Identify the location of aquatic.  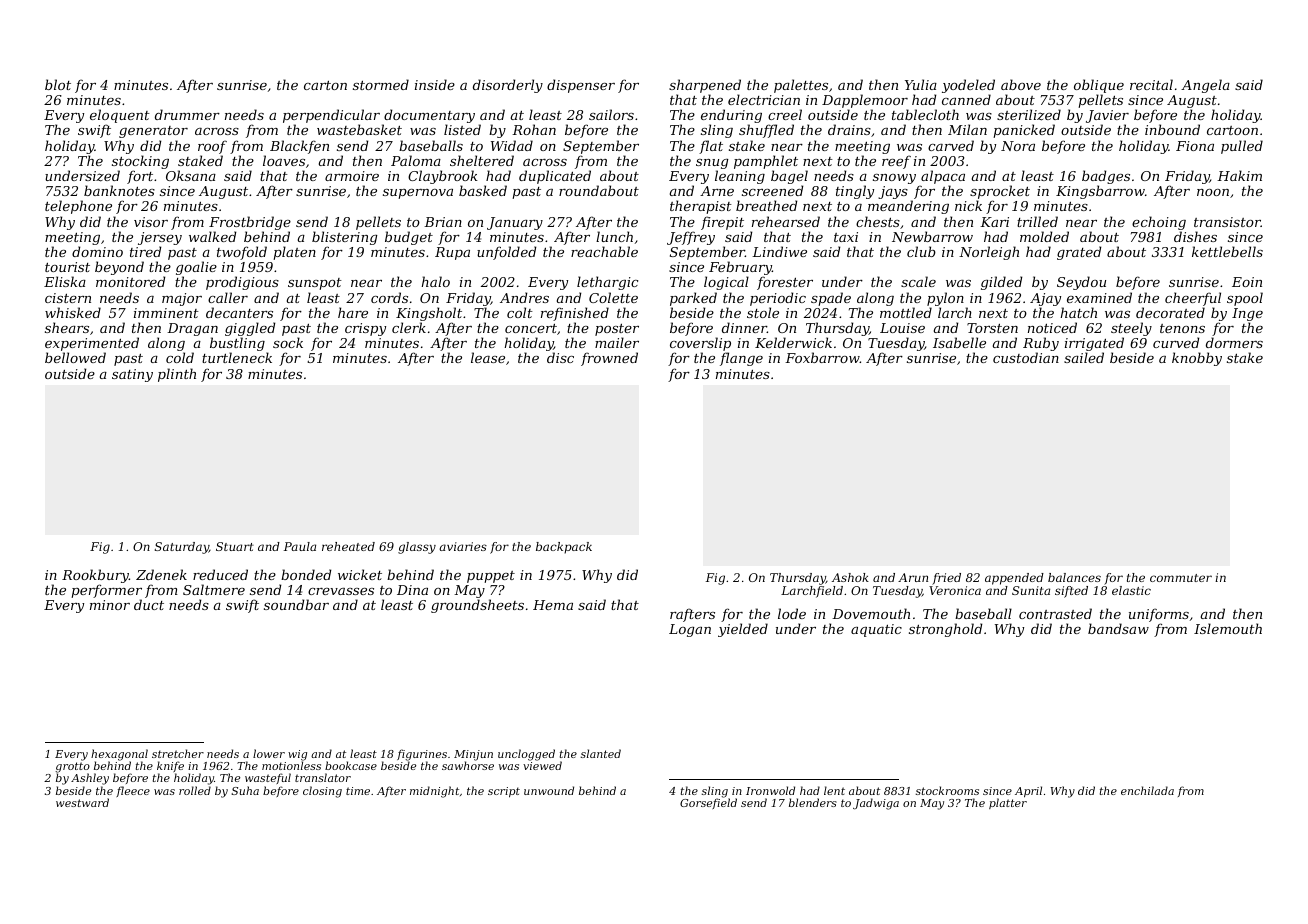
(876, 630).
